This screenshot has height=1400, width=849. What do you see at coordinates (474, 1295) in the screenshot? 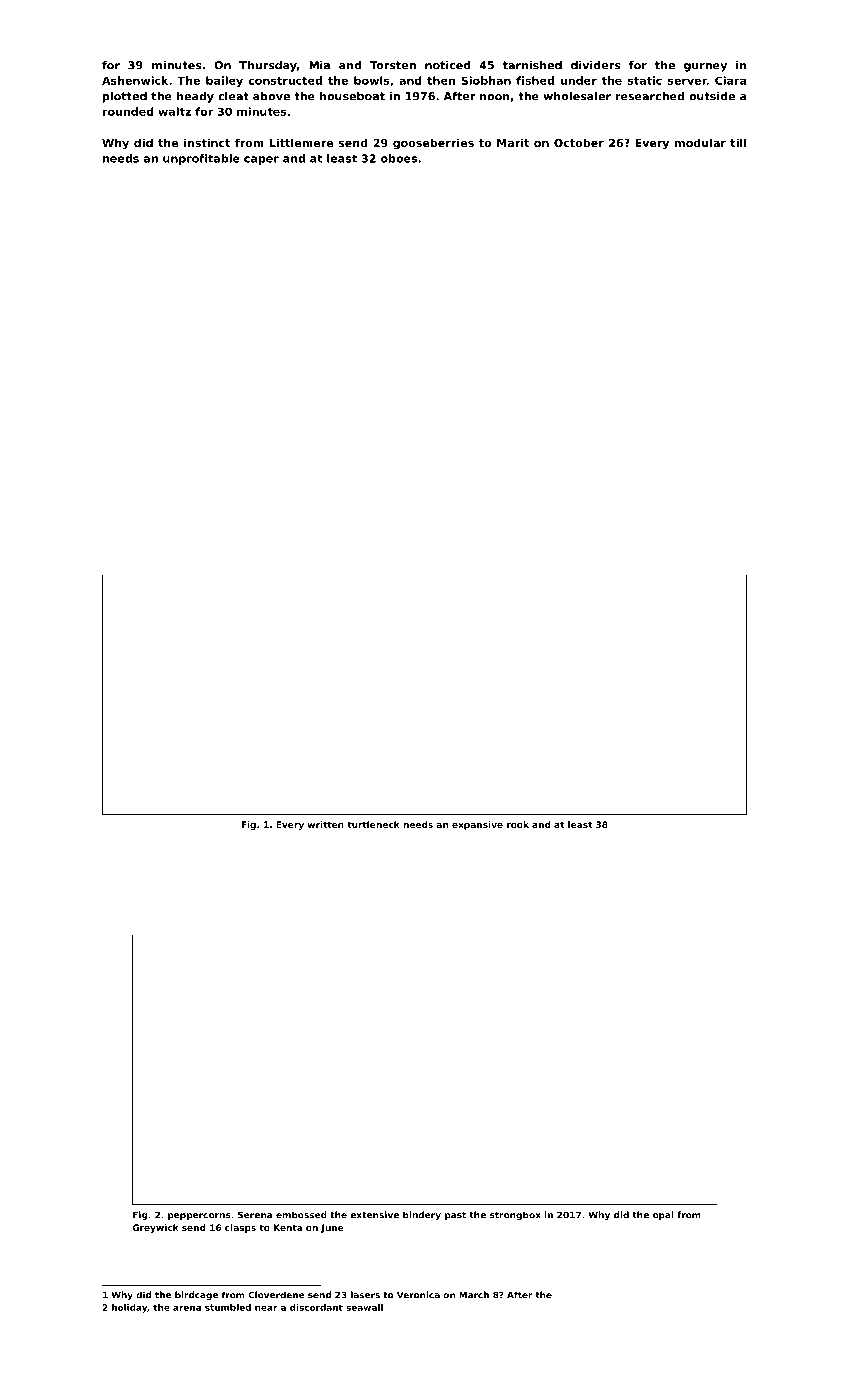
I see `March` at bounding box center [474, 1295].
